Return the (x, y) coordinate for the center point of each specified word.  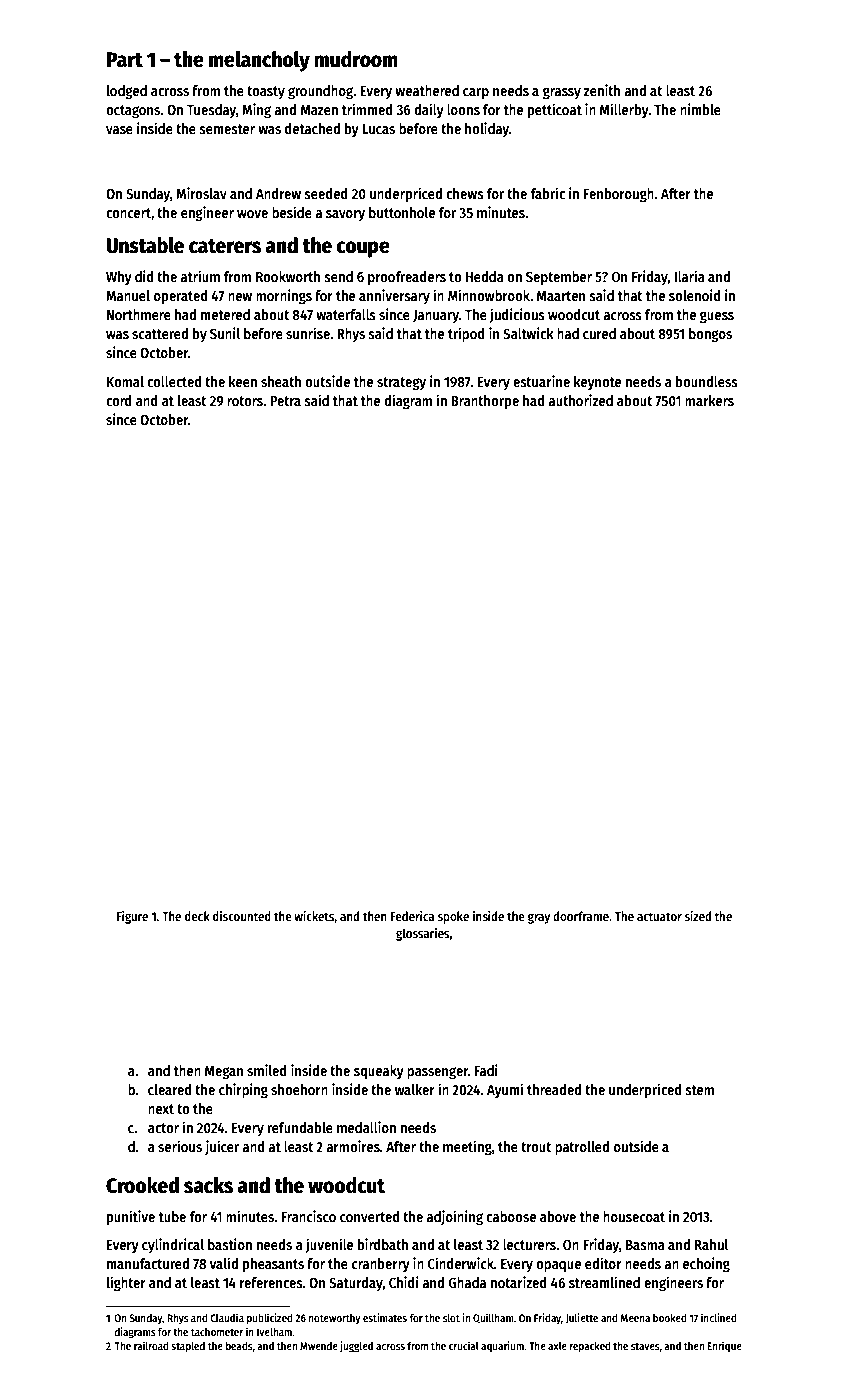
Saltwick (528, 333)
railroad (151, 1345)
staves (645, 1346)
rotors (245, 401)
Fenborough (619, 195)
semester (227, 129)
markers (709, 400)
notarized (519, 1282)
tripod (466, 334)
